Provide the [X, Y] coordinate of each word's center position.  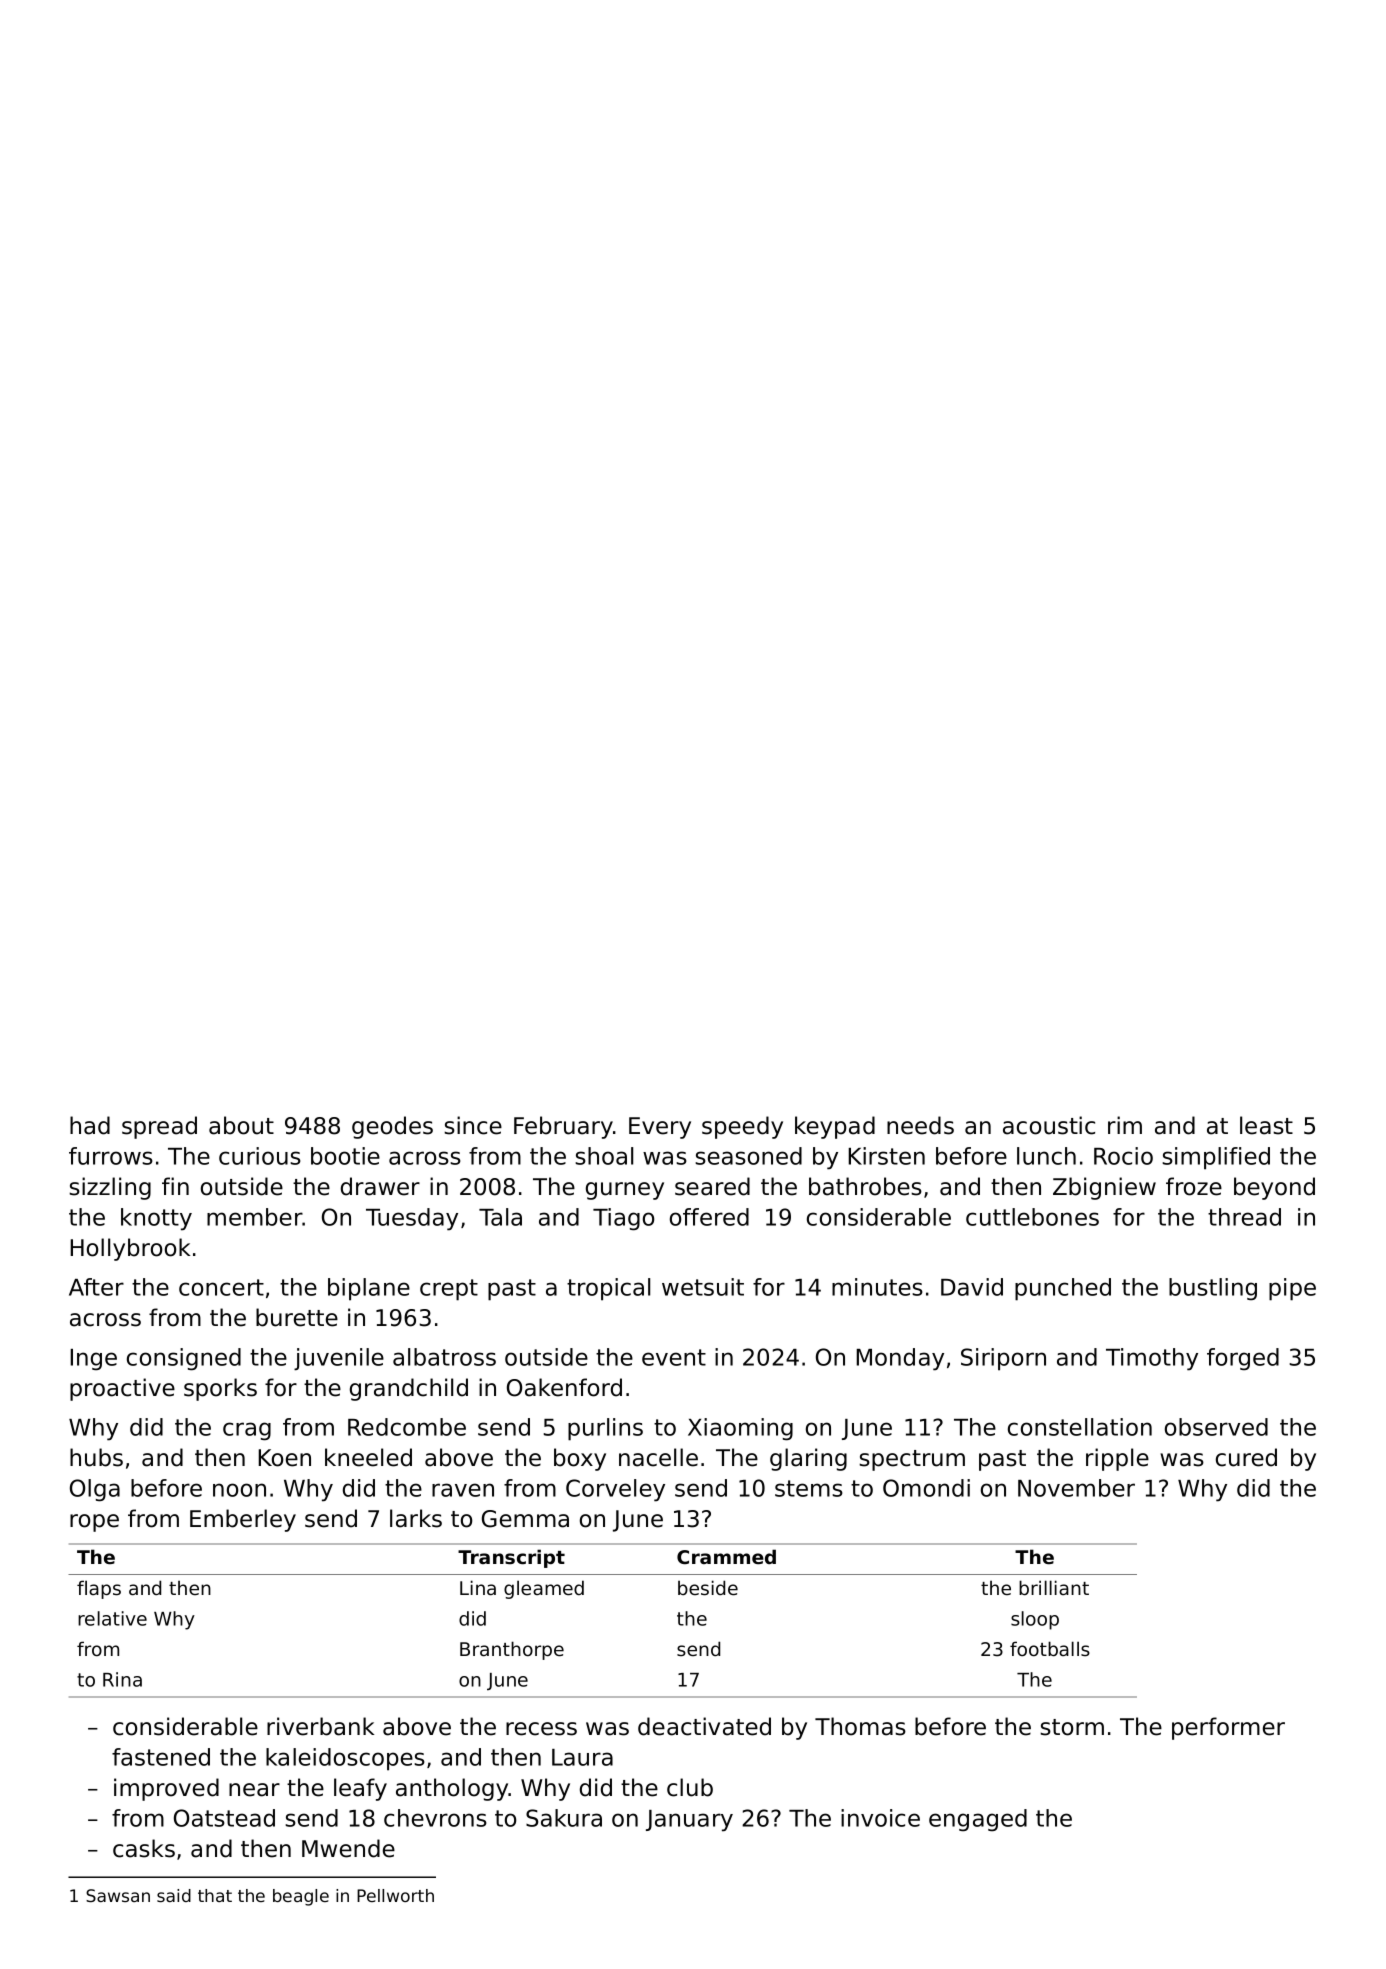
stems [809, 1488]
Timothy [1152, 1359]
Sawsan [118, 1895]
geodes [392, 1127]
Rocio [1123, 1156]
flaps [99, 1589]
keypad [835, 1127]
